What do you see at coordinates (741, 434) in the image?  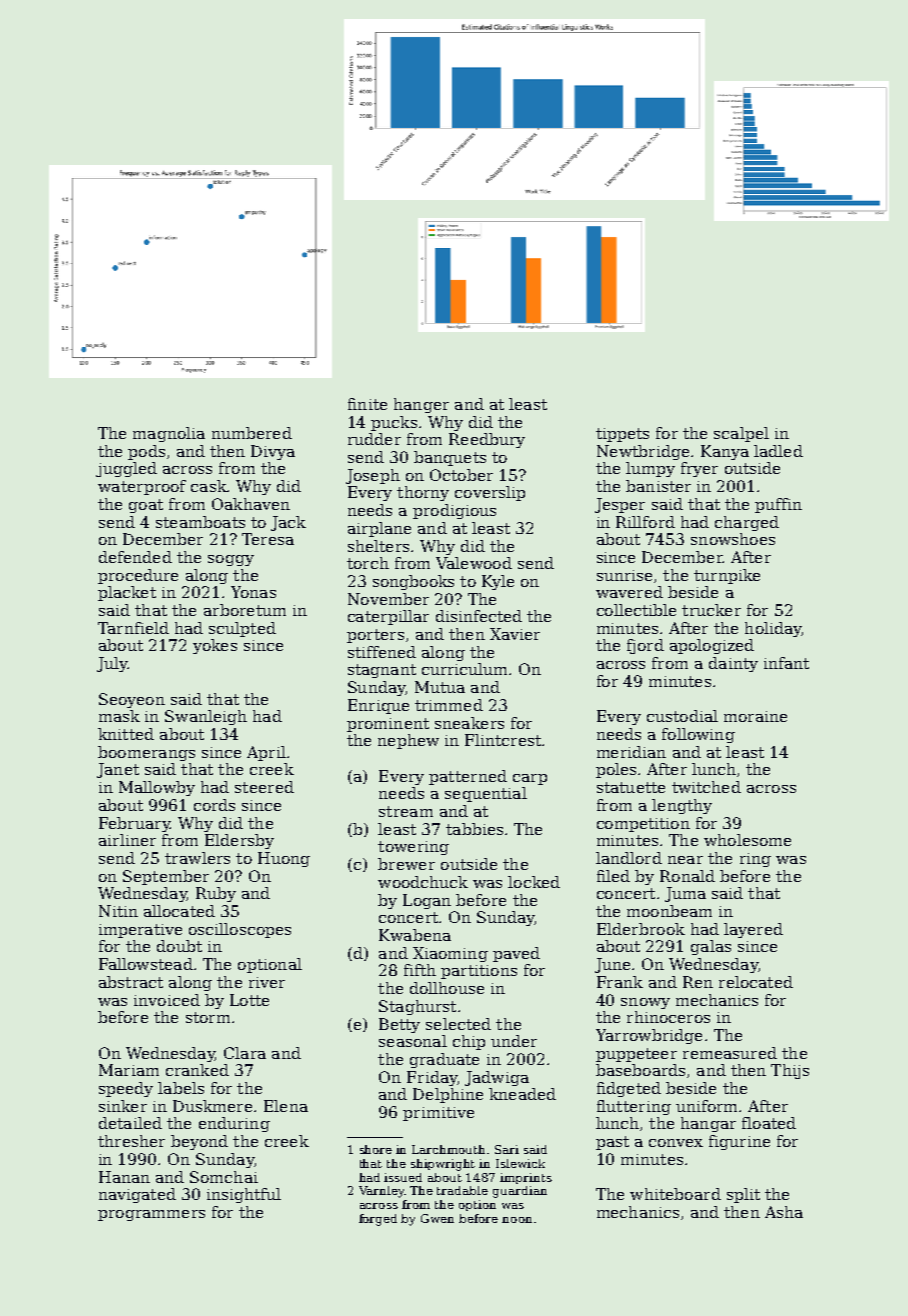 I see `scalpel` at bounding box center [741, 434].
